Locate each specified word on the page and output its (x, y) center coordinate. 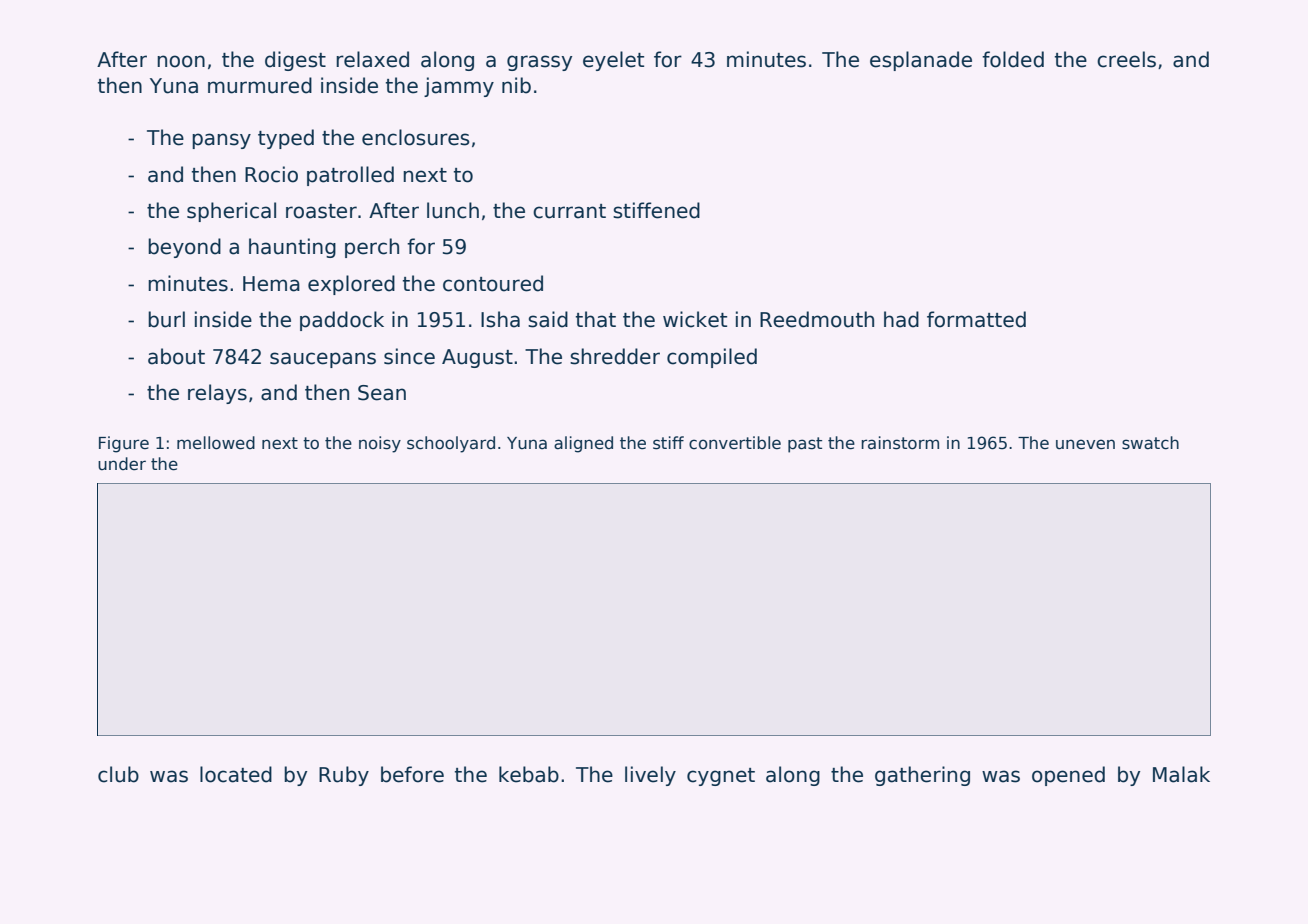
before (412, 774)
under (122, 464)
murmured (260, 85)
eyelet (613, 61)
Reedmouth (817, 319)
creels (1126, 59)
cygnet (721, 777)
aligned (583, 444)
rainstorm (900, 443)
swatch (1150, 443)
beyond (184, 248)
